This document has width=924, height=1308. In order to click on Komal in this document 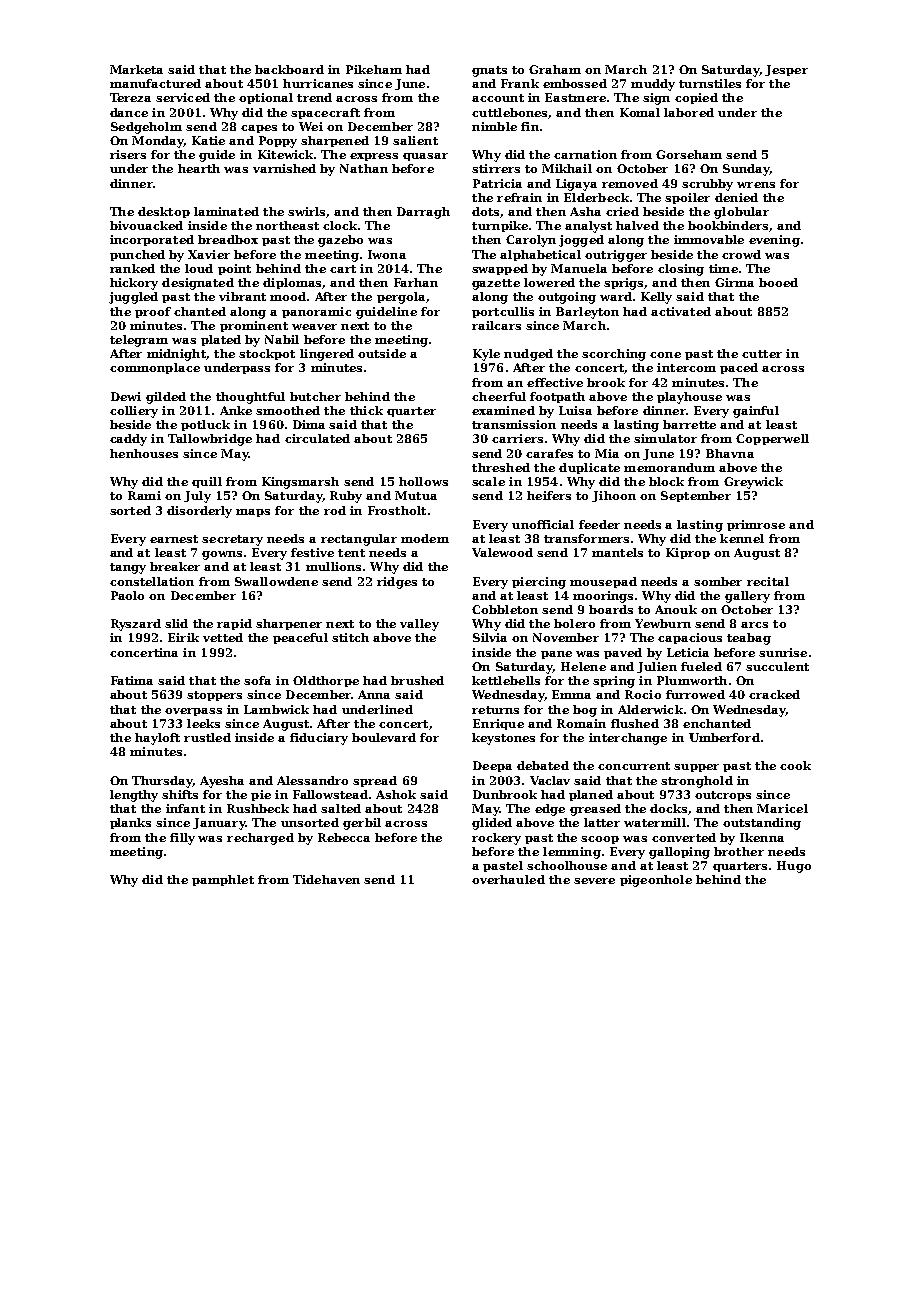, I will do `click(640, 112)`.
